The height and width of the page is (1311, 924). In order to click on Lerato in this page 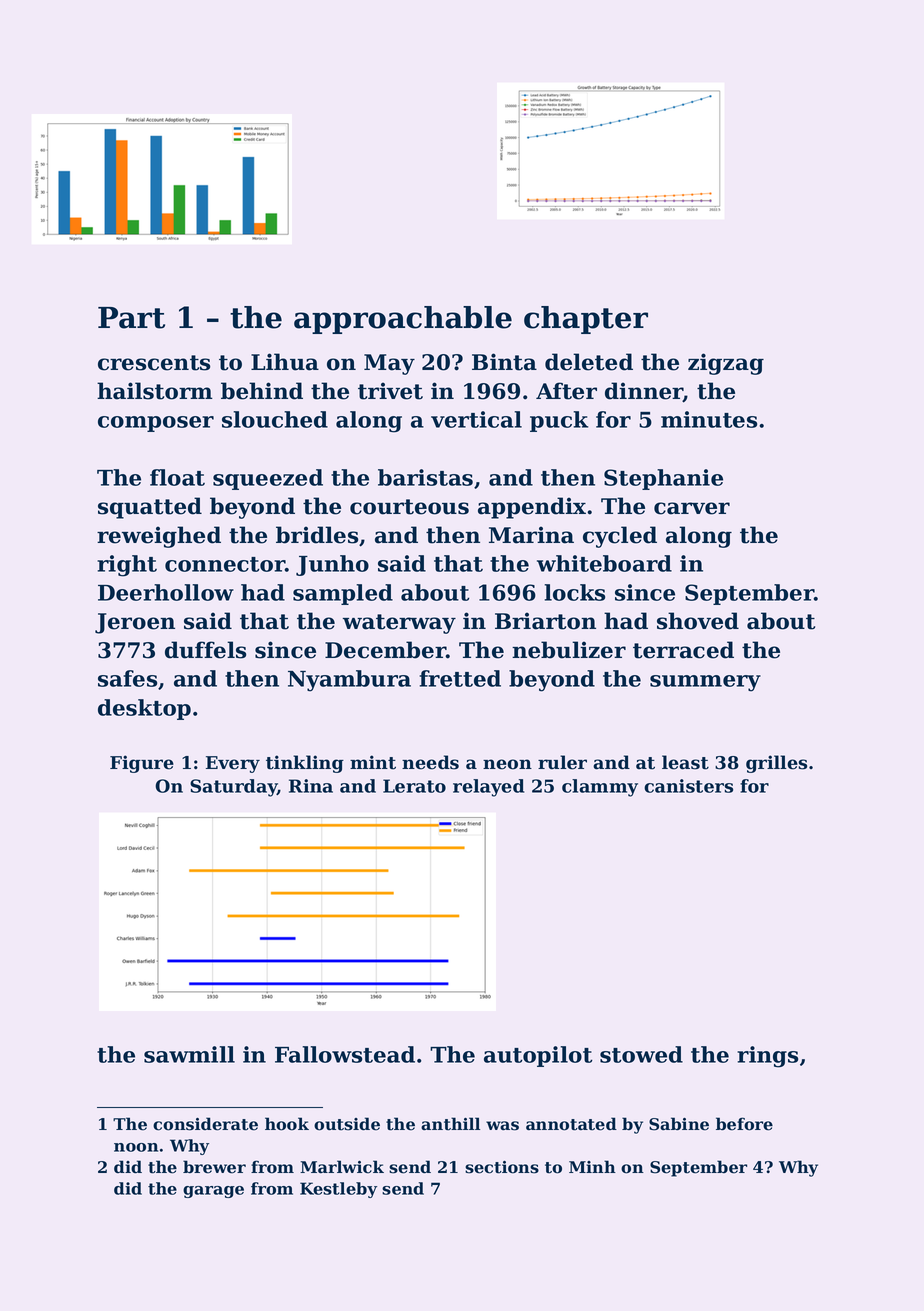, I will do `click(414, 786)`.
